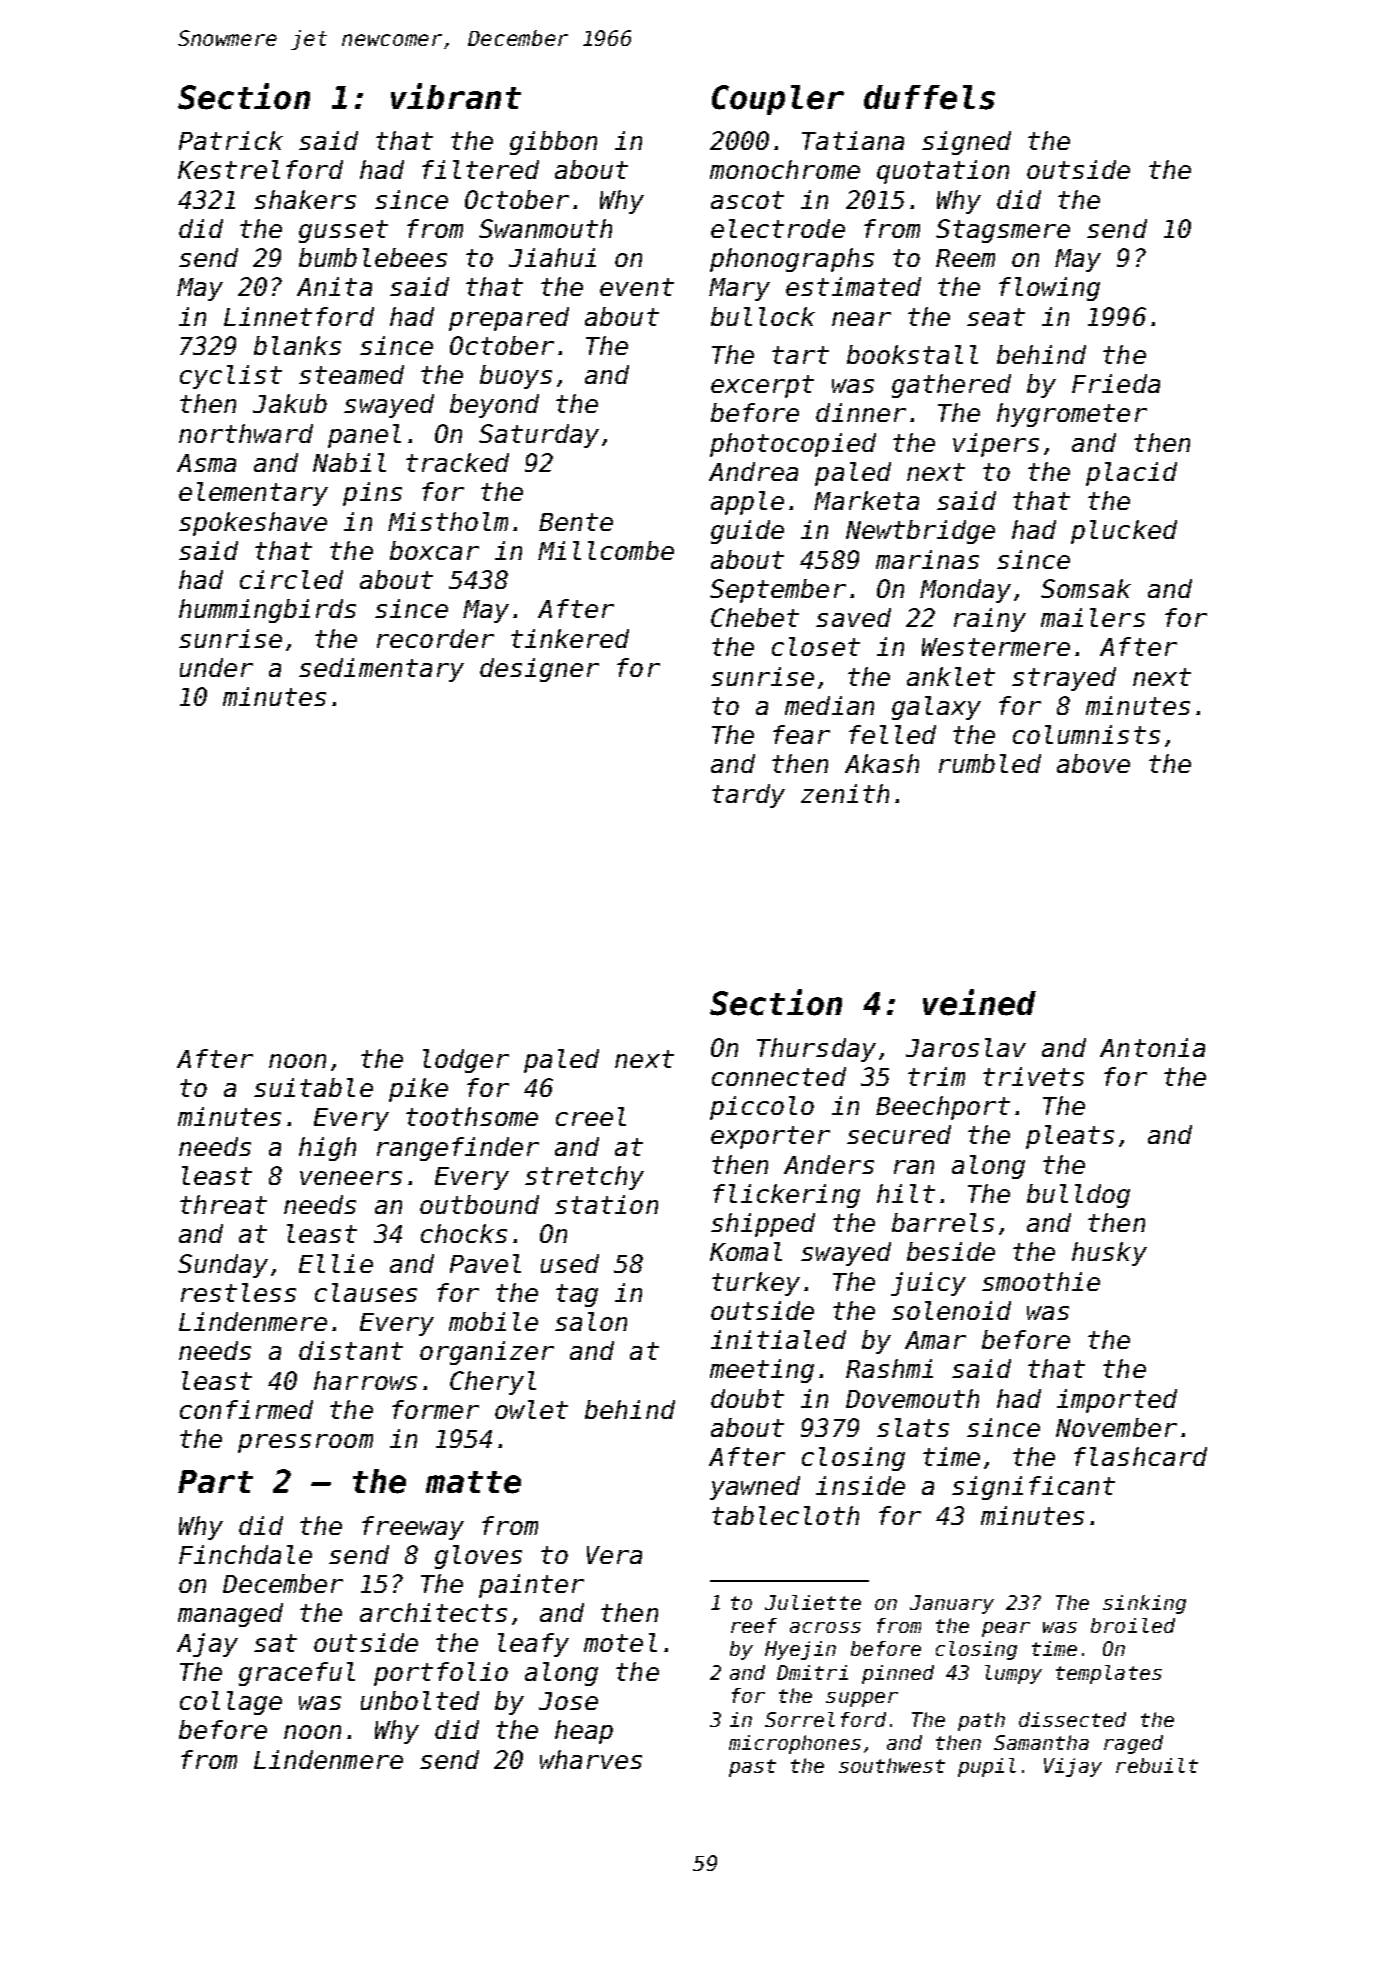 Image resolution: width=1386 pixels, height=1969 pixels. I want to click on duffels, so click(929, 97).
